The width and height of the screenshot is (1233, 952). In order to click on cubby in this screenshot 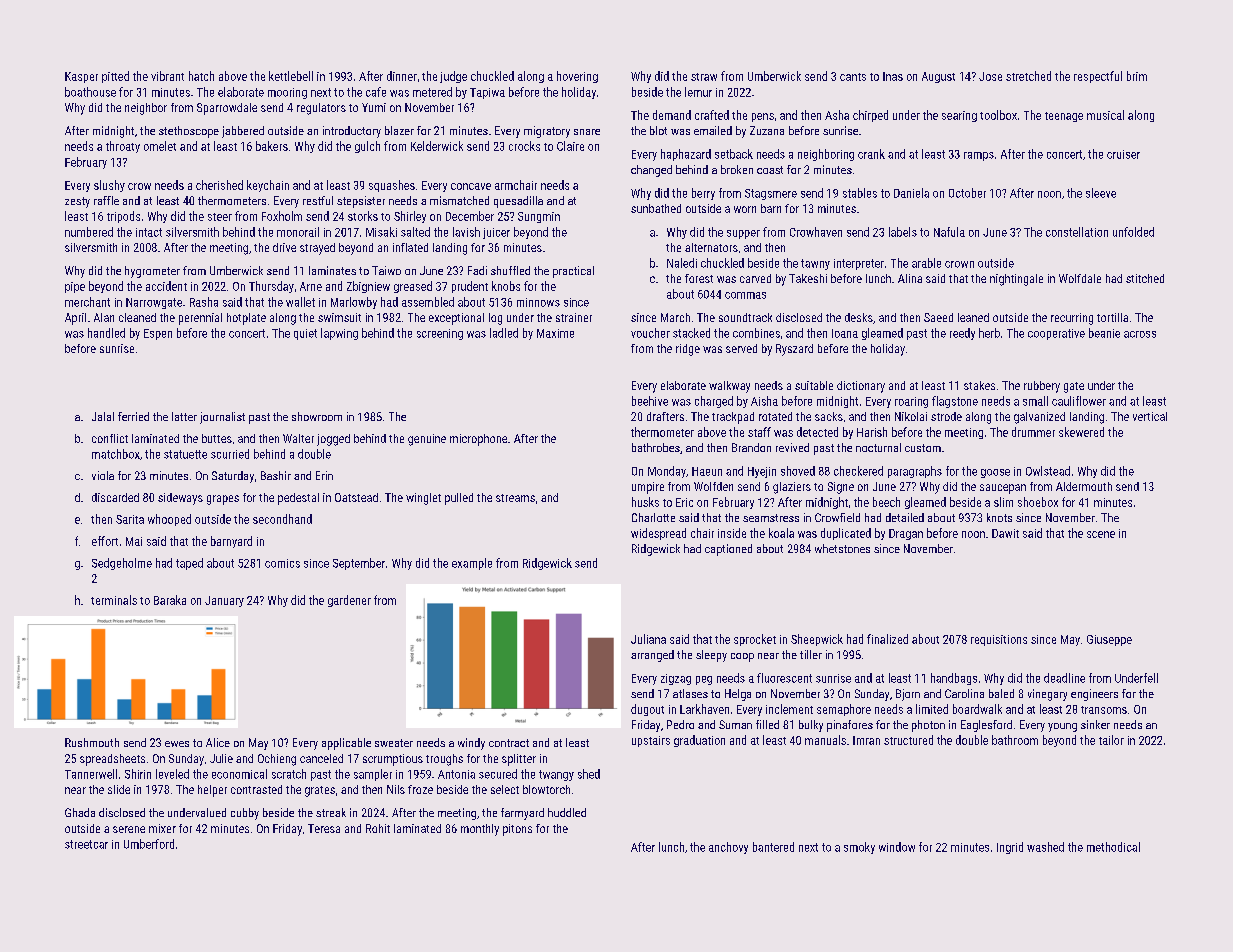, I will do `click(245, 814)`.
